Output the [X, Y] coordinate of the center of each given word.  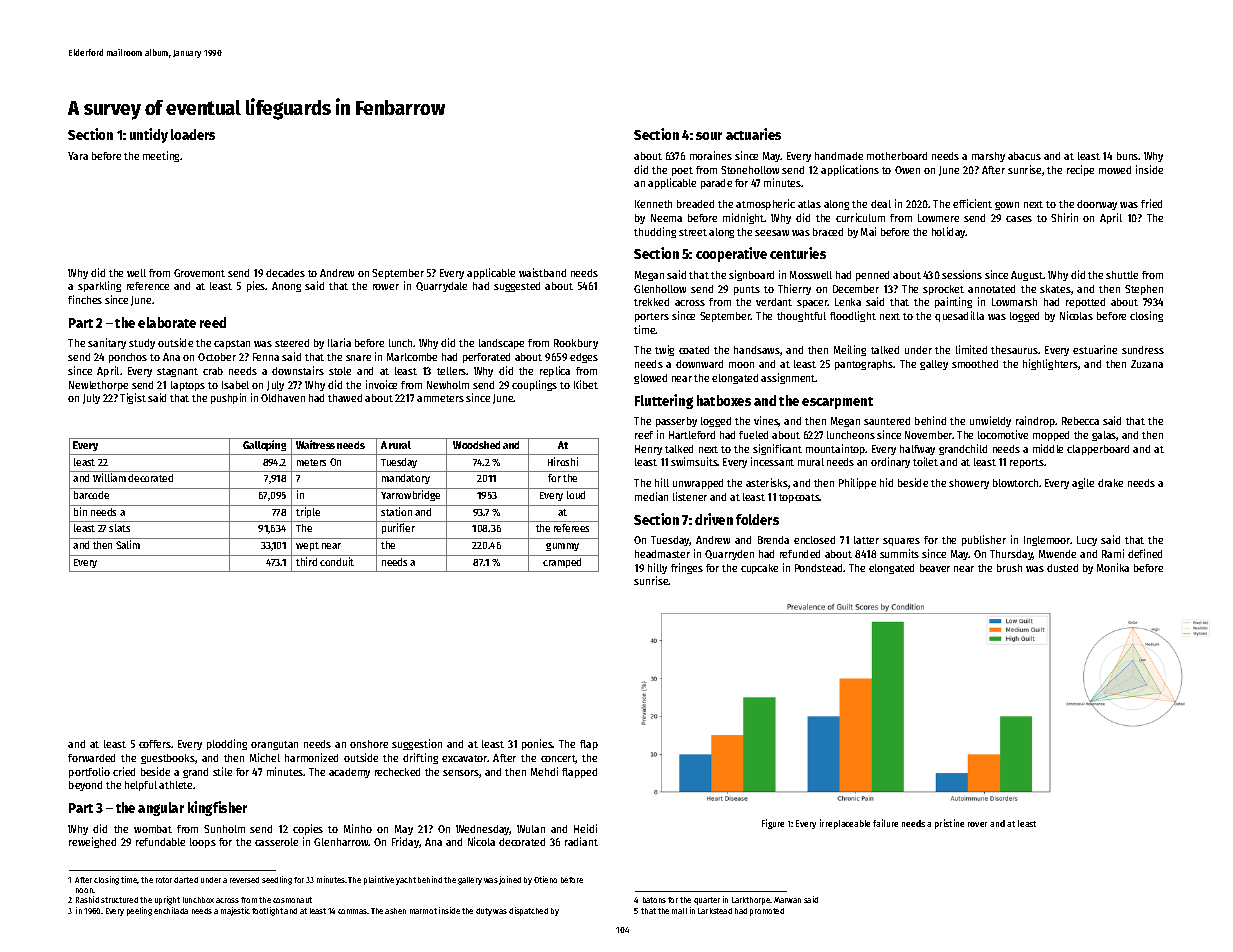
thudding [655, 232]
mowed [1115, 170]
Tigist [133, 398]
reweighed [92, 842]
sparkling [99, 286]
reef [644, 435]
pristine [949, 824]
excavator [465, 758]
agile [1083, 483]
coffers [155, 744]
